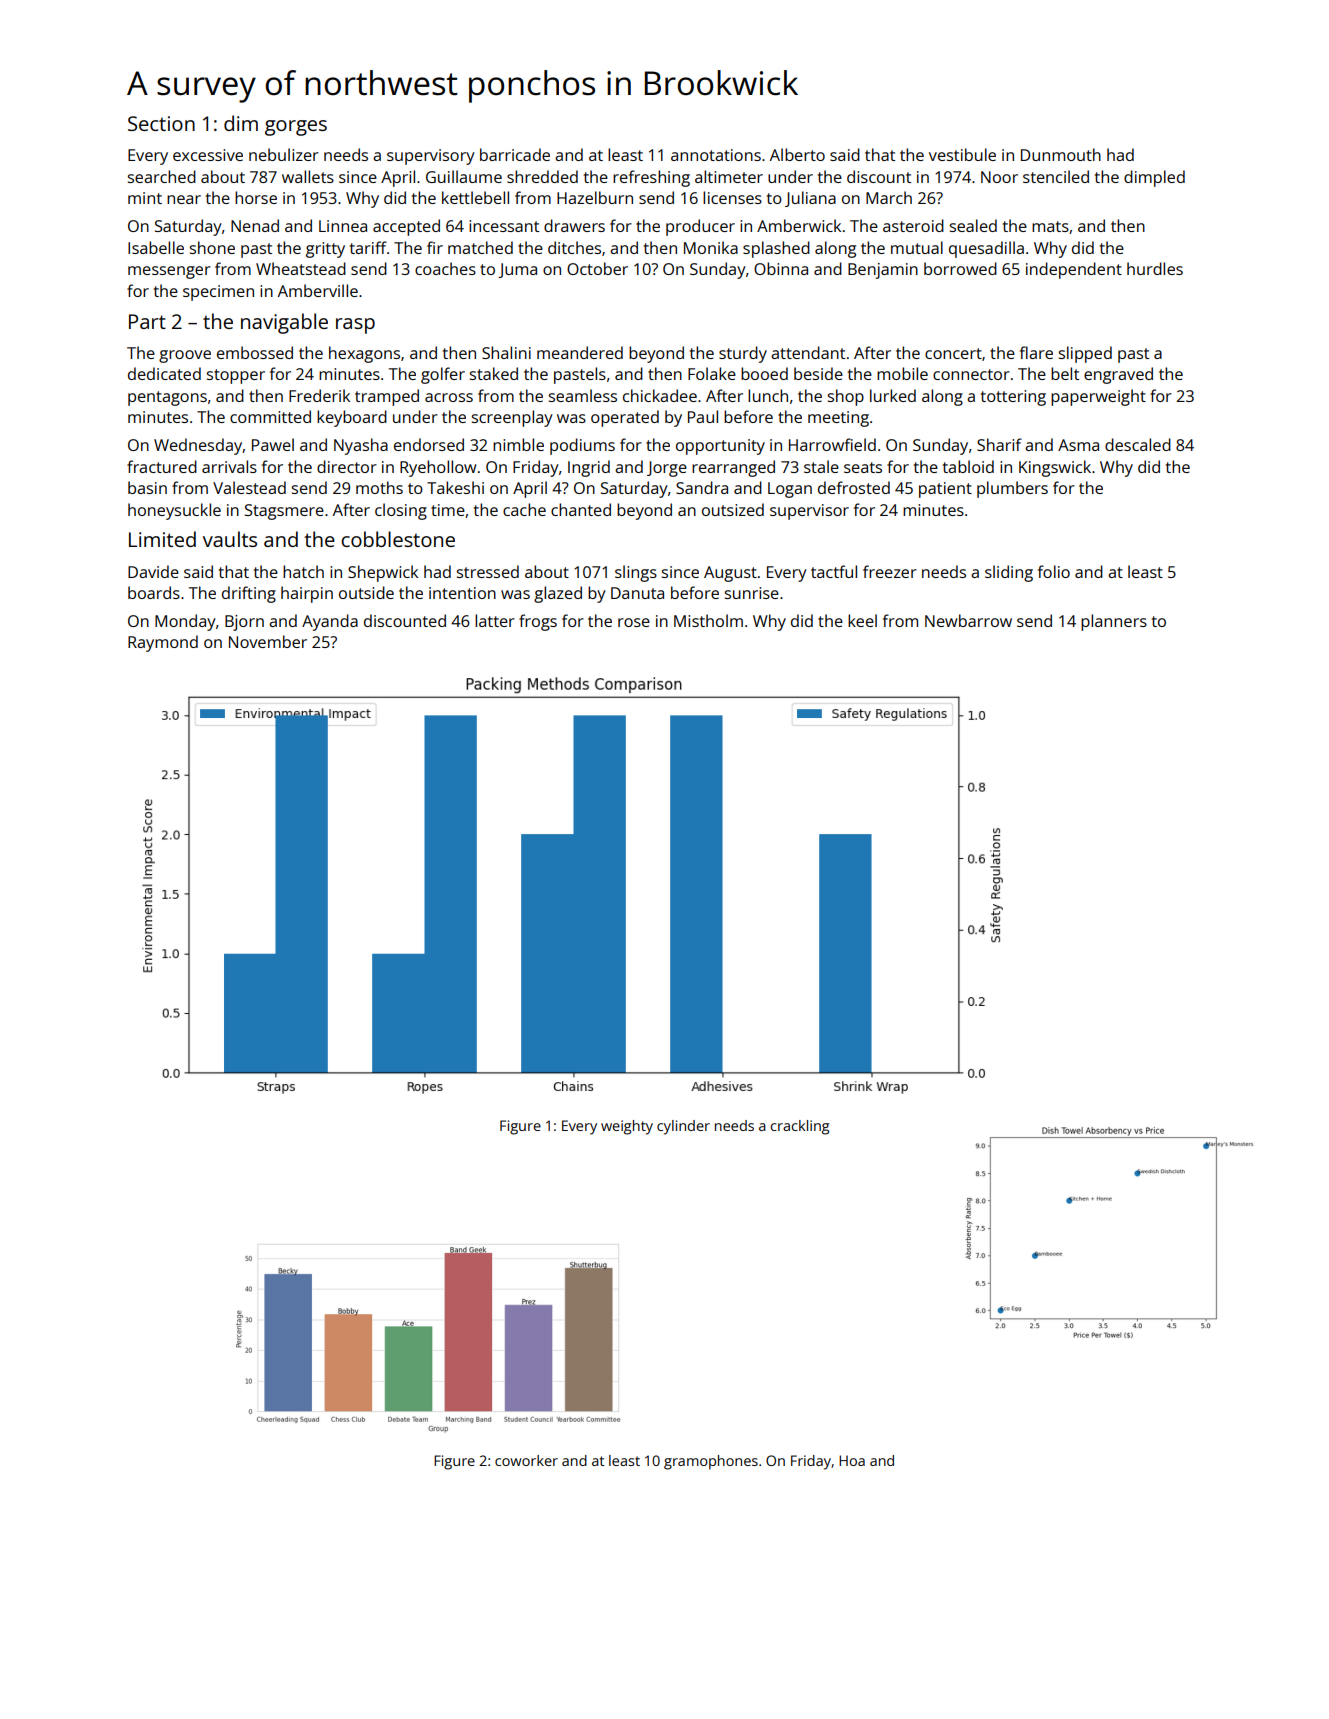 The image size is (1329, 1719). Describe the element at coordinates (538, 622) in the image. I see `frogs` at that location.
